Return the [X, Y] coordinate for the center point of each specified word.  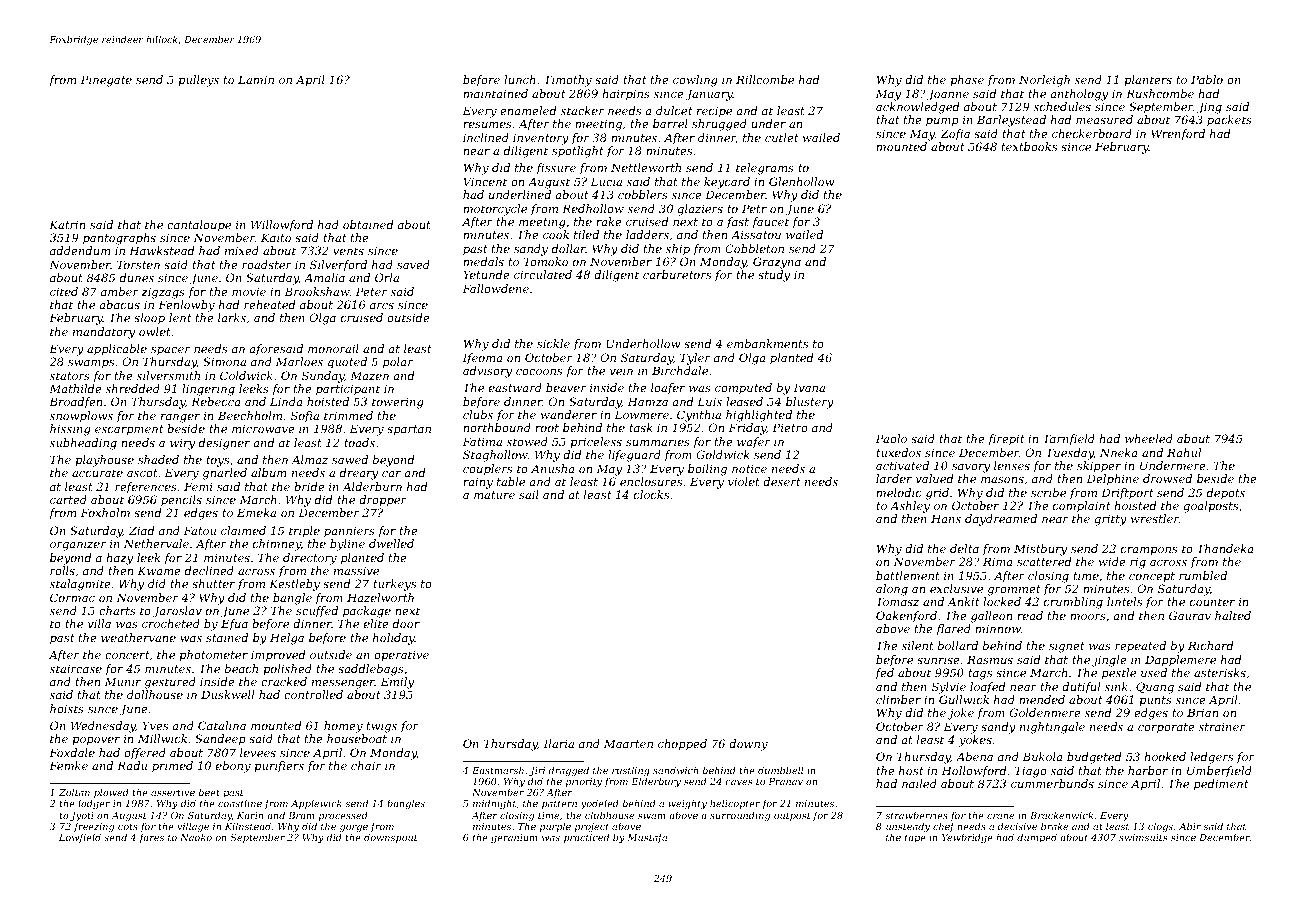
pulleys [198, 81]
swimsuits [1143, 837]
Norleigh [1044, 81]
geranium [514, 838]
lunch [519, 79]
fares [151, 838]
